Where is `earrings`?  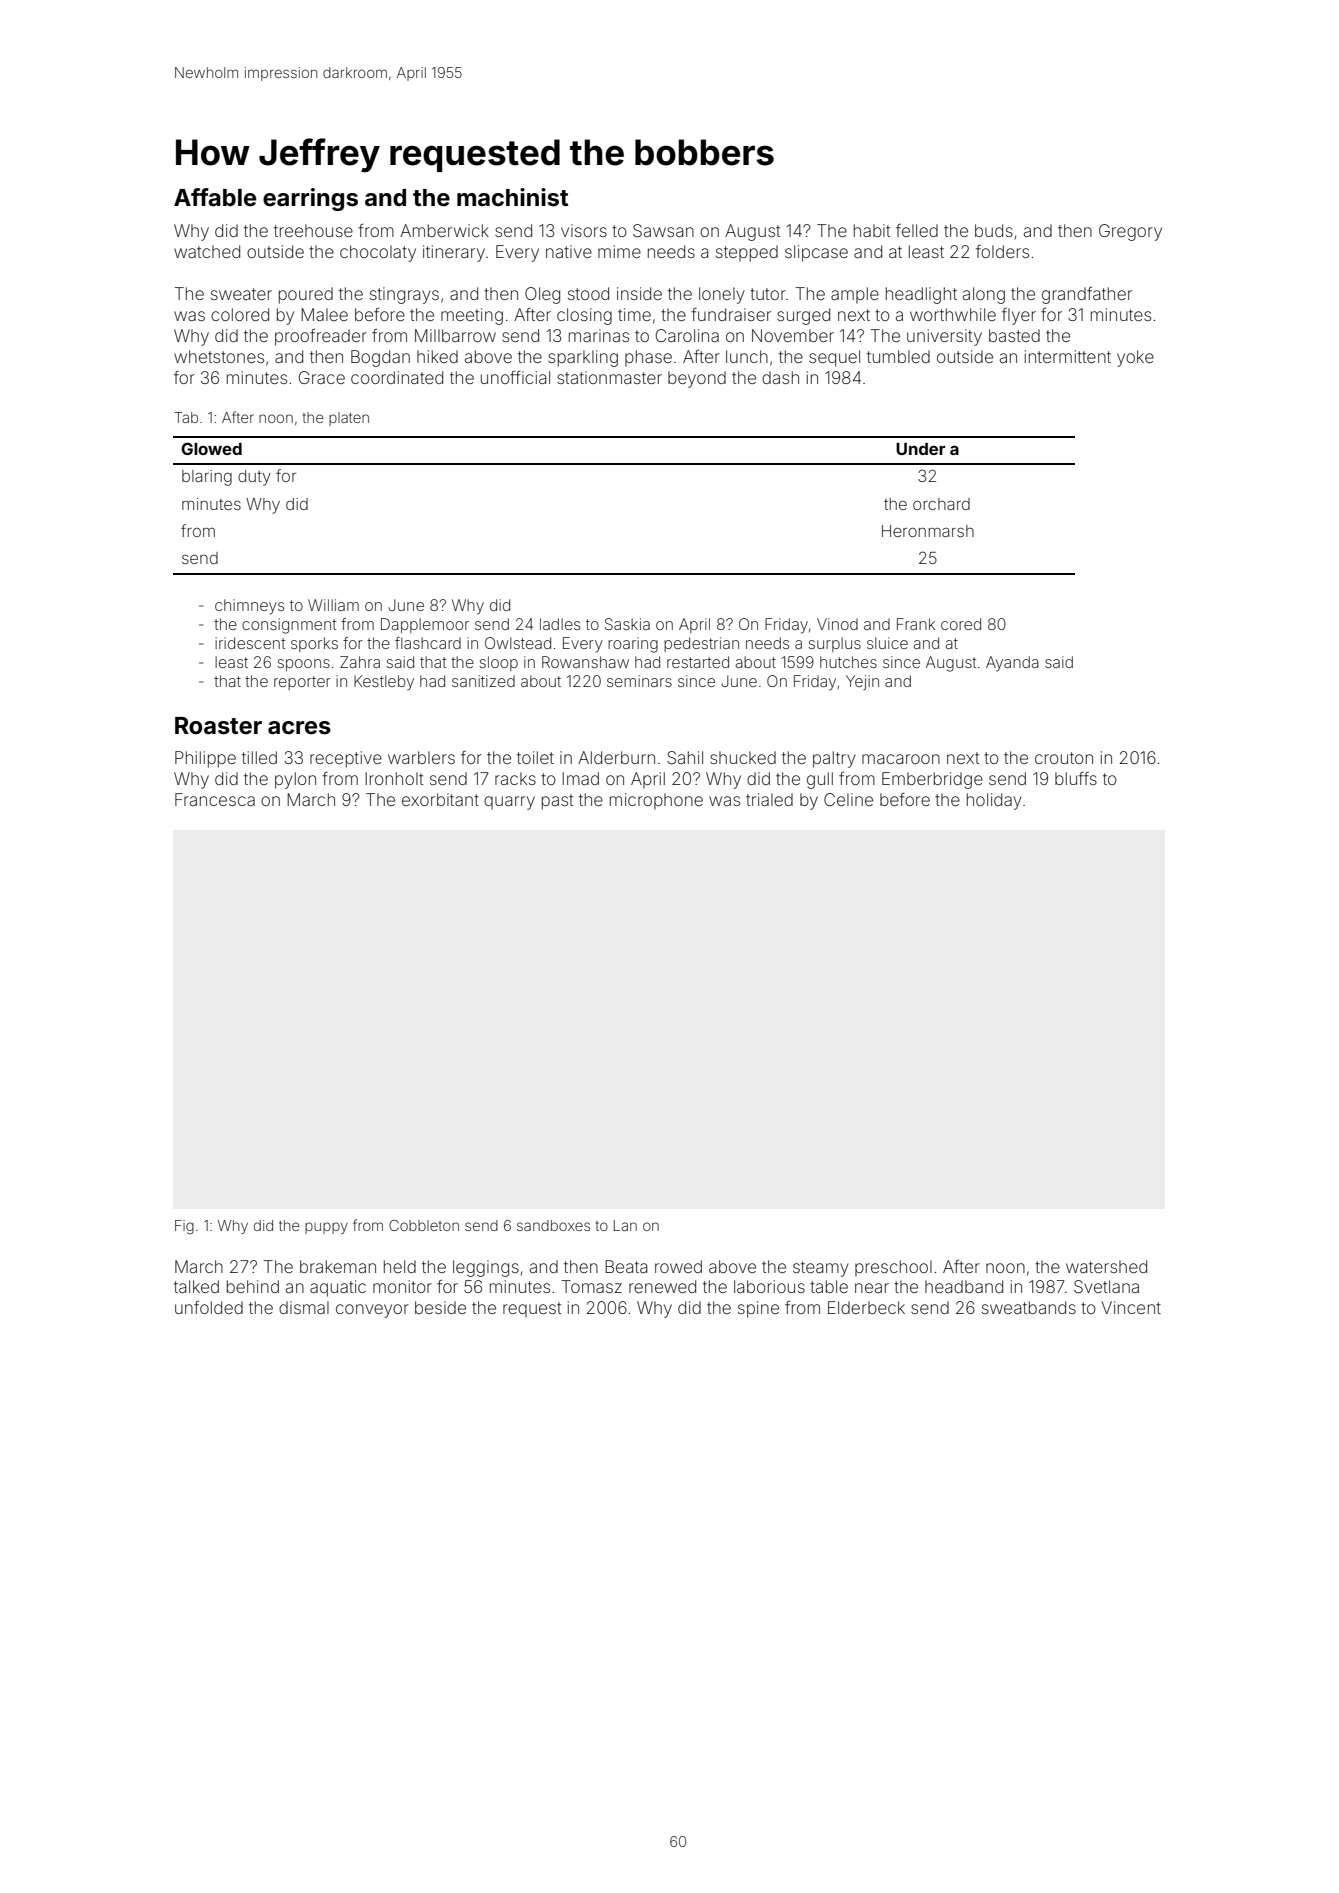
earrings is located at coordinates (310, 199).
